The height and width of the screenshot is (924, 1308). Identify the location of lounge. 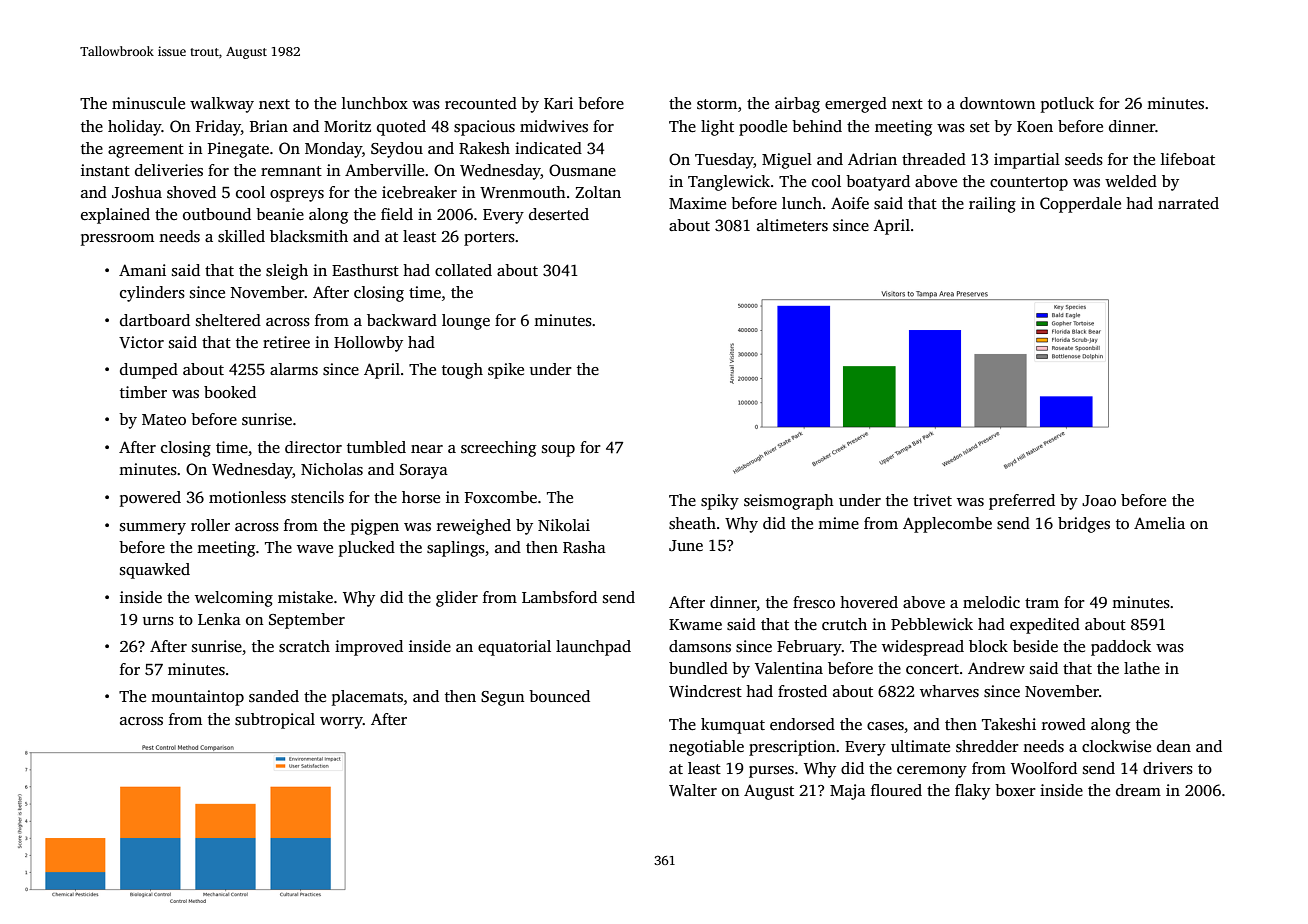
(466, 322).
